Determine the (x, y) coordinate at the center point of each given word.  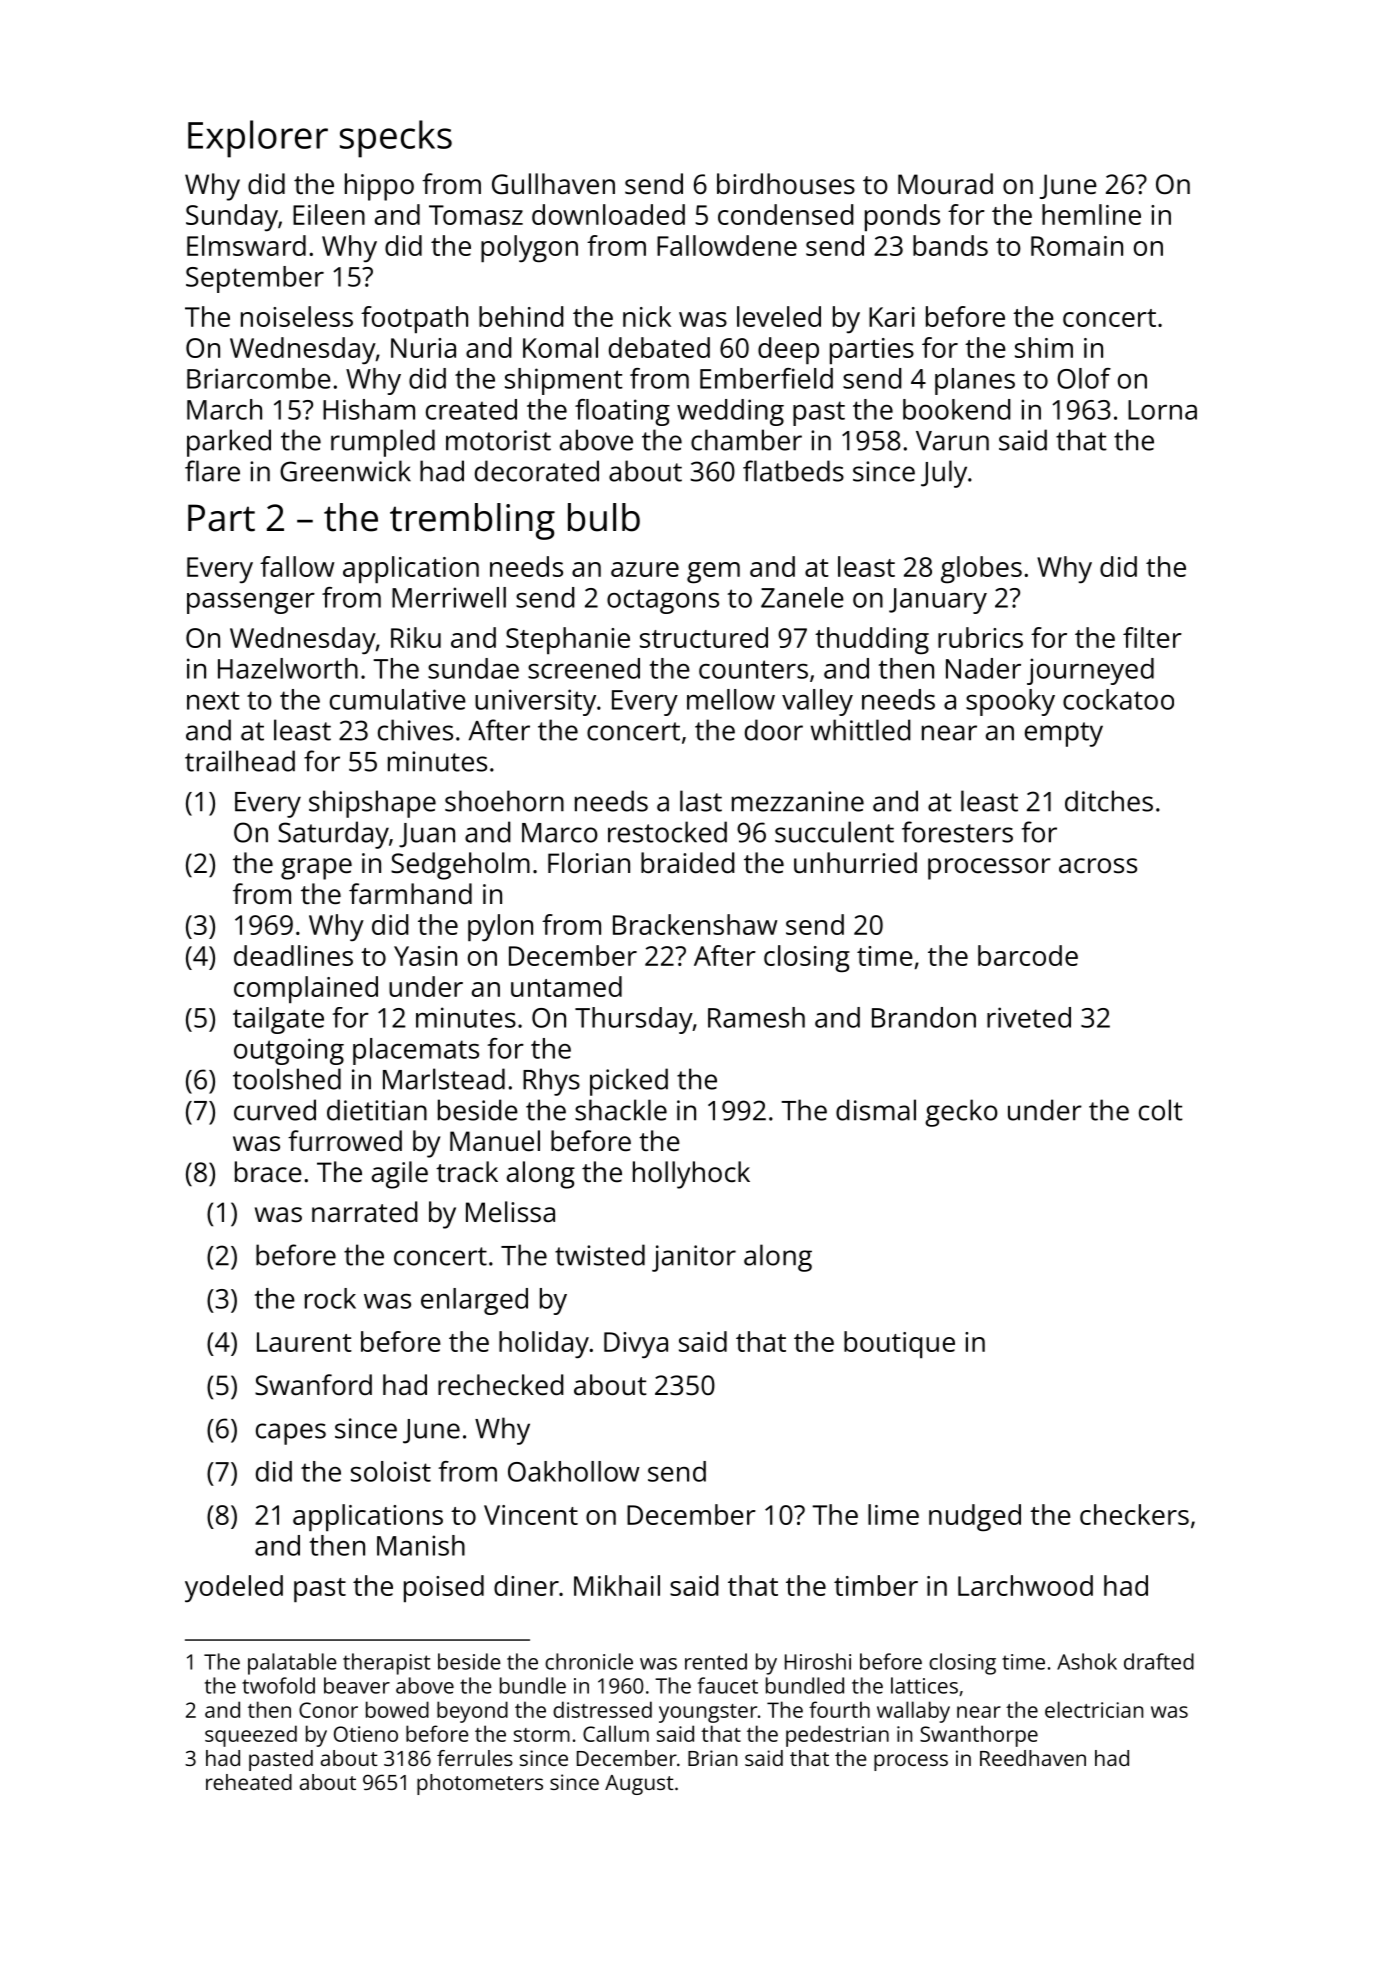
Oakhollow (574, 1471)
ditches (1109, 801)
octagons (663, 601)
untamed (566, 986)
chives (415, 730)
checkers (1134, 1514)
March (224, 409)
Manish (421, 1545)
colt (1161, 1110)
